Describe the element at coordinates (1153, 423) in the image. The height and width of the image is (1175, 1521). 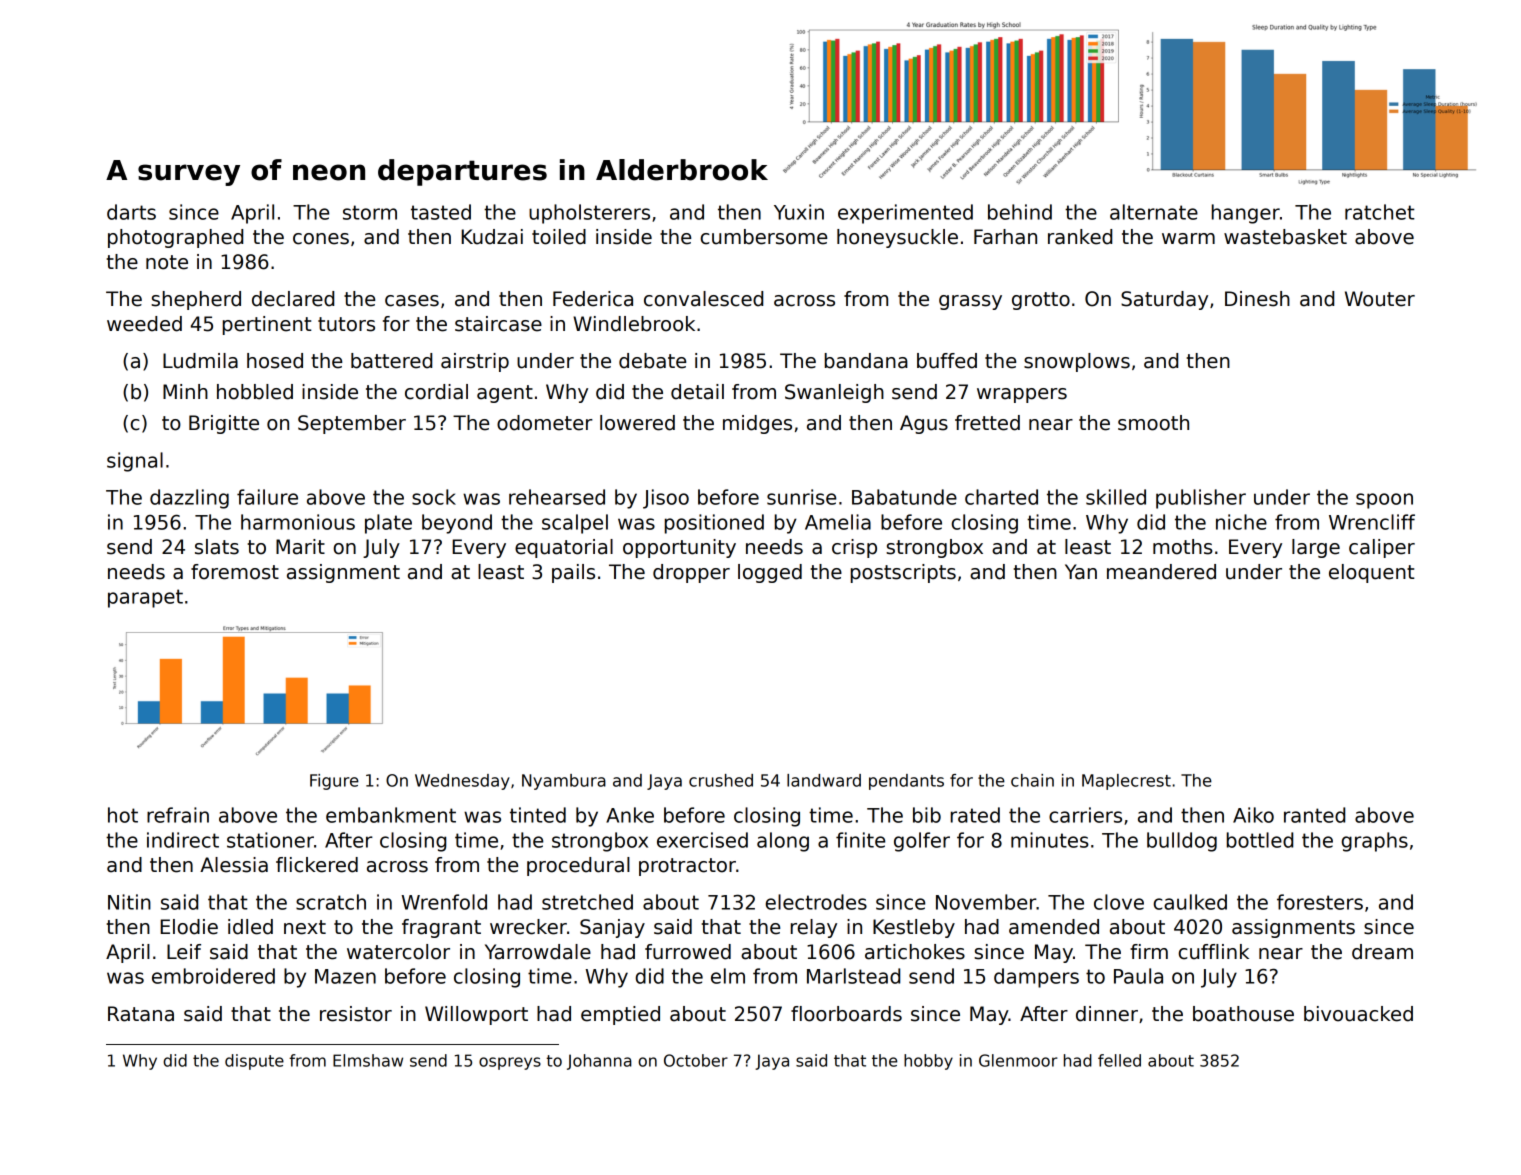
I see `smooth` at that location.
